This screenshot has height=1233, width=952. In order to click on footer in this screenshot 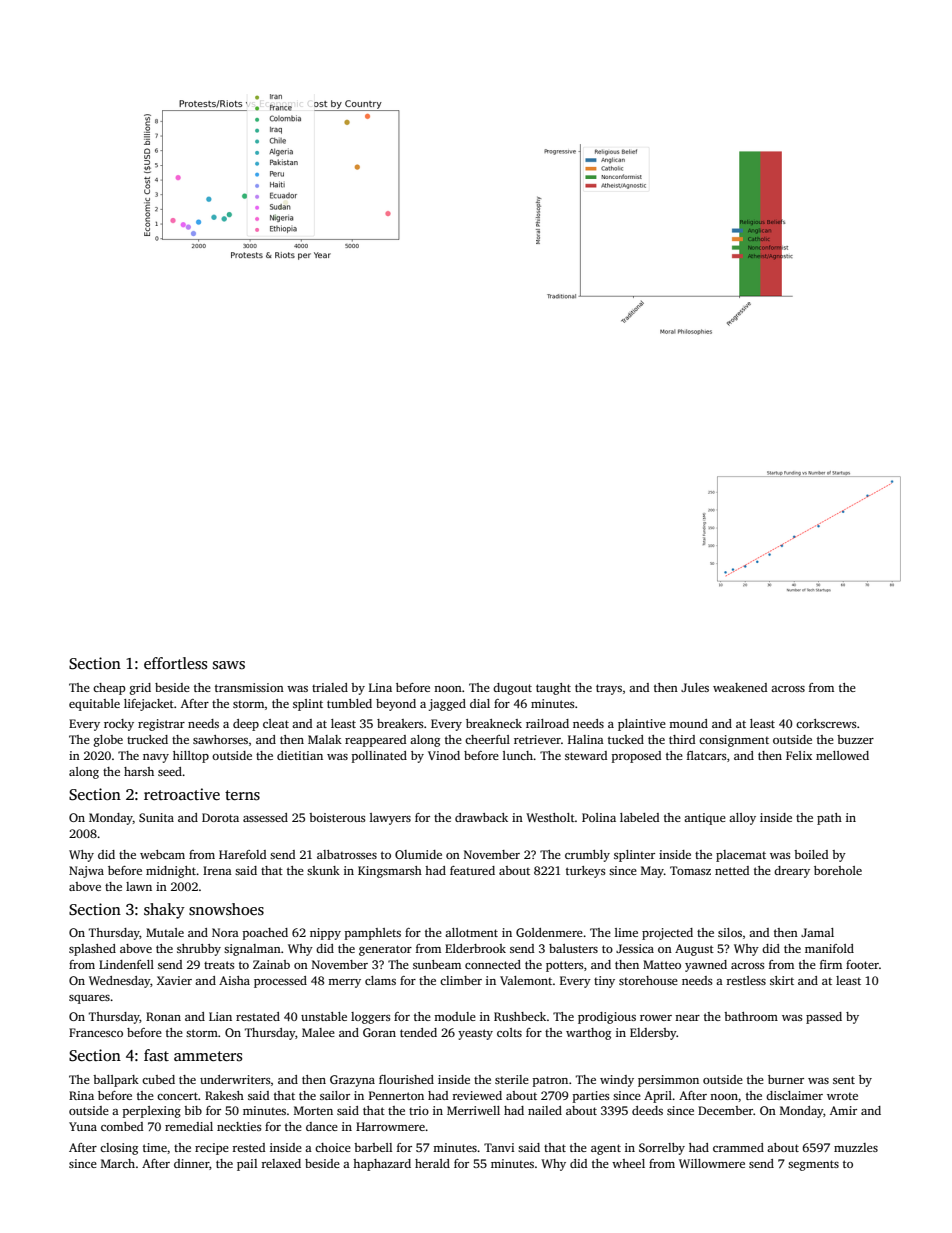, I will do `click(862, 964)`.
